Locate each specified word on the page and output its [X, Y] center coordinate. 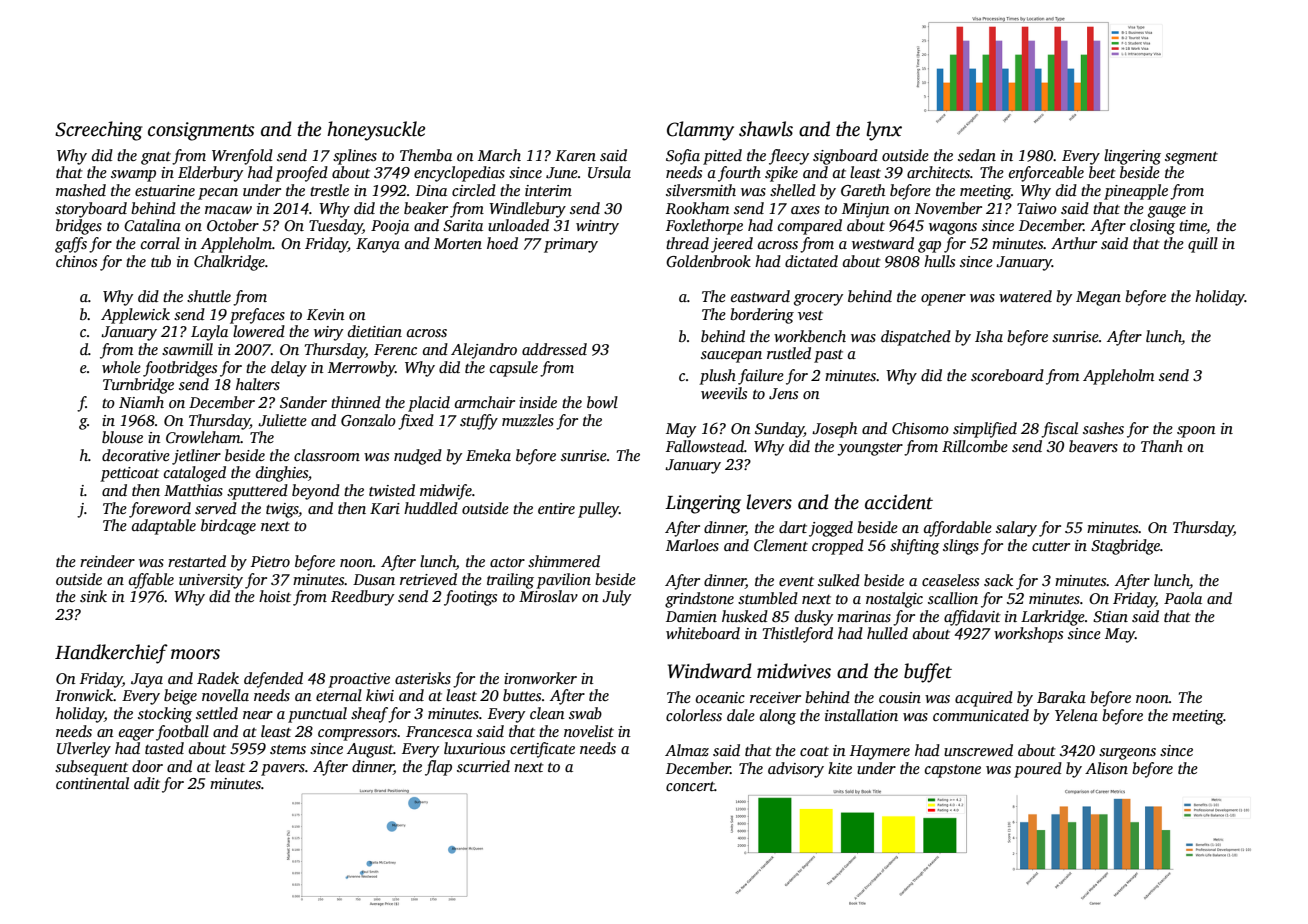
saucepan [731, 357]
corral [160, 243]
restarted [197, 561]
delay [289, 369]
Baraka [1061, 697]
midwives [794, 671]
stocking [165, 715]
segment [1191, 158]
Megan [1098, 298]
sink [93, 596]
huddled [431, 508]
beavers [1093, 446]
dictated [811, 261]
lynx [884, 131]
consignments [201, 131]
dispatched [916, 338]
